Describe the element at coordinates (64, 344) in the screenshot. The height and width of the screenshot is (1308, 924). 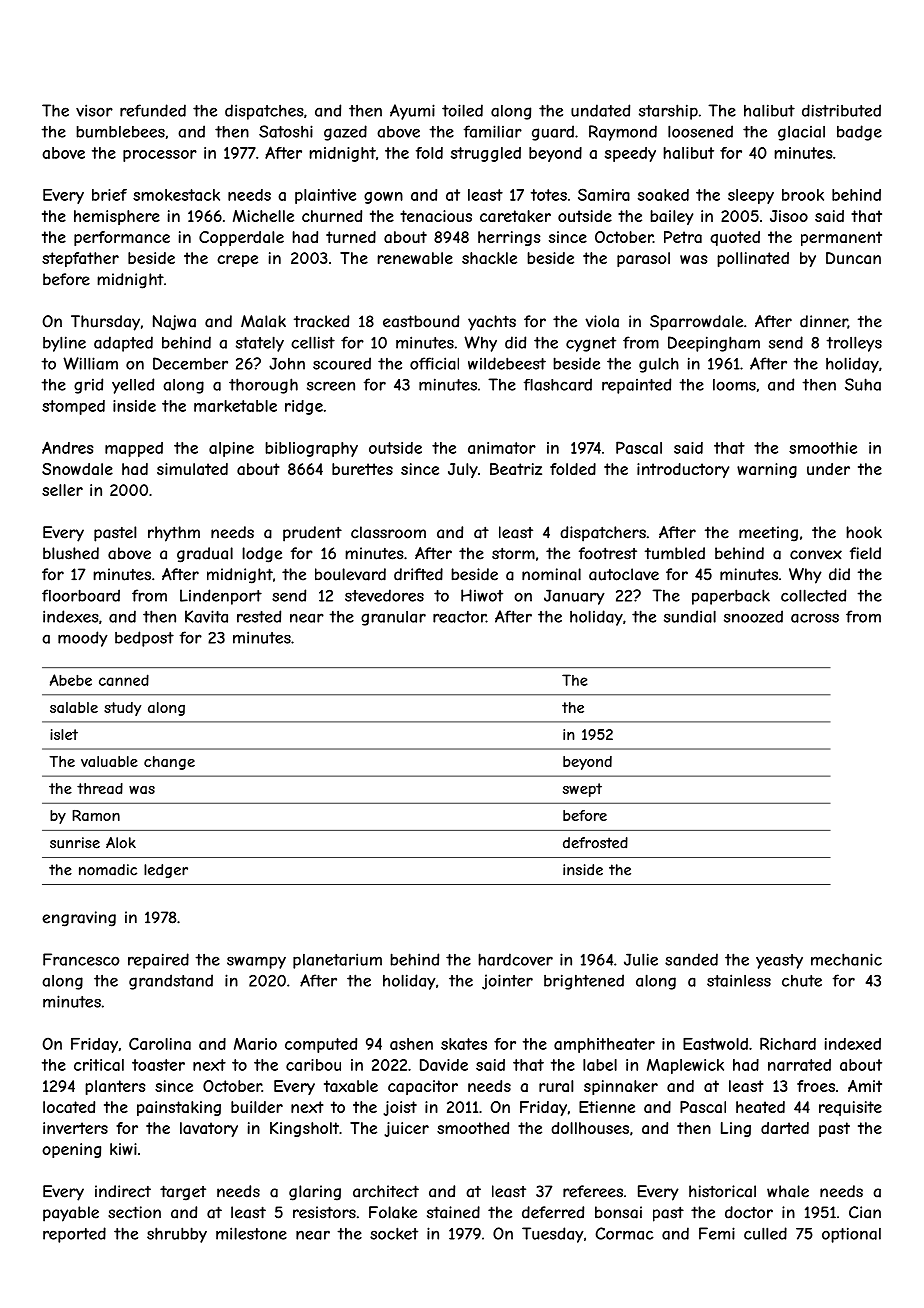
I see `byline` at that location.
